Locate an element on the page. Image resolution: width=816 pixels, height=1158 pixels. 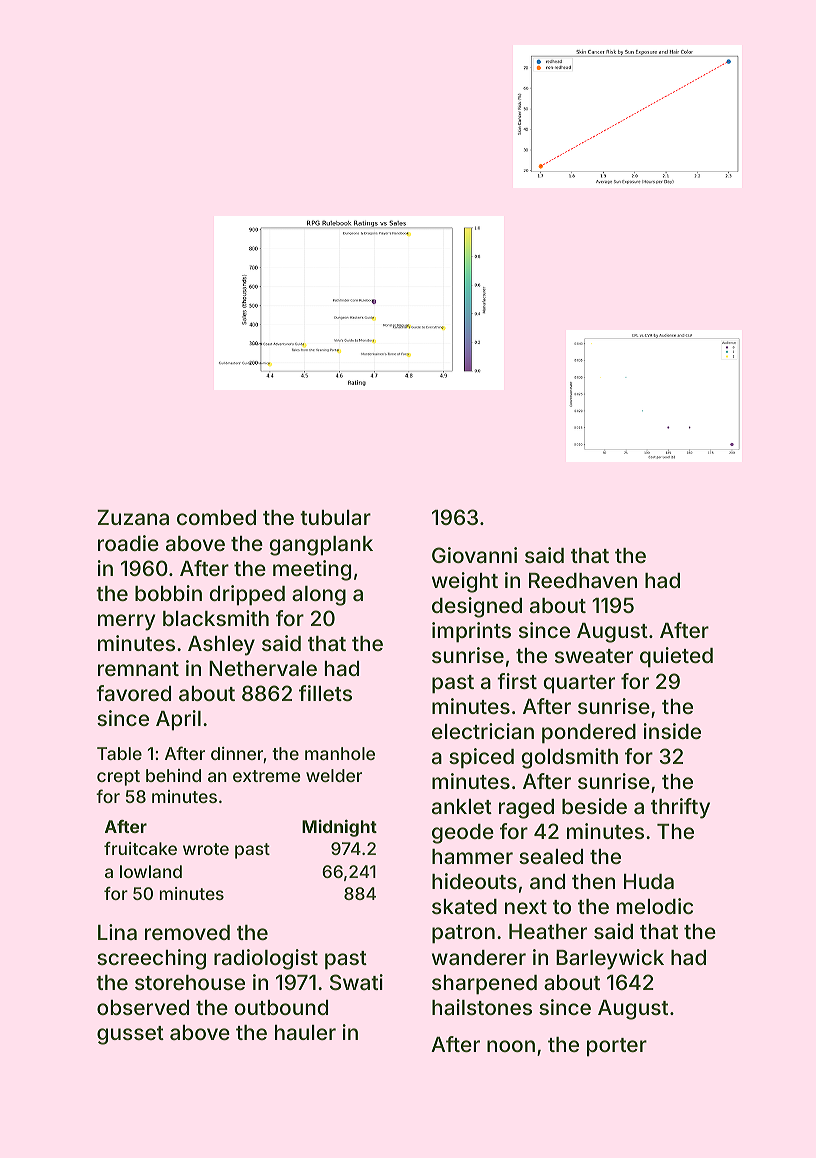
sweater is located at coordinates (594, 656).
